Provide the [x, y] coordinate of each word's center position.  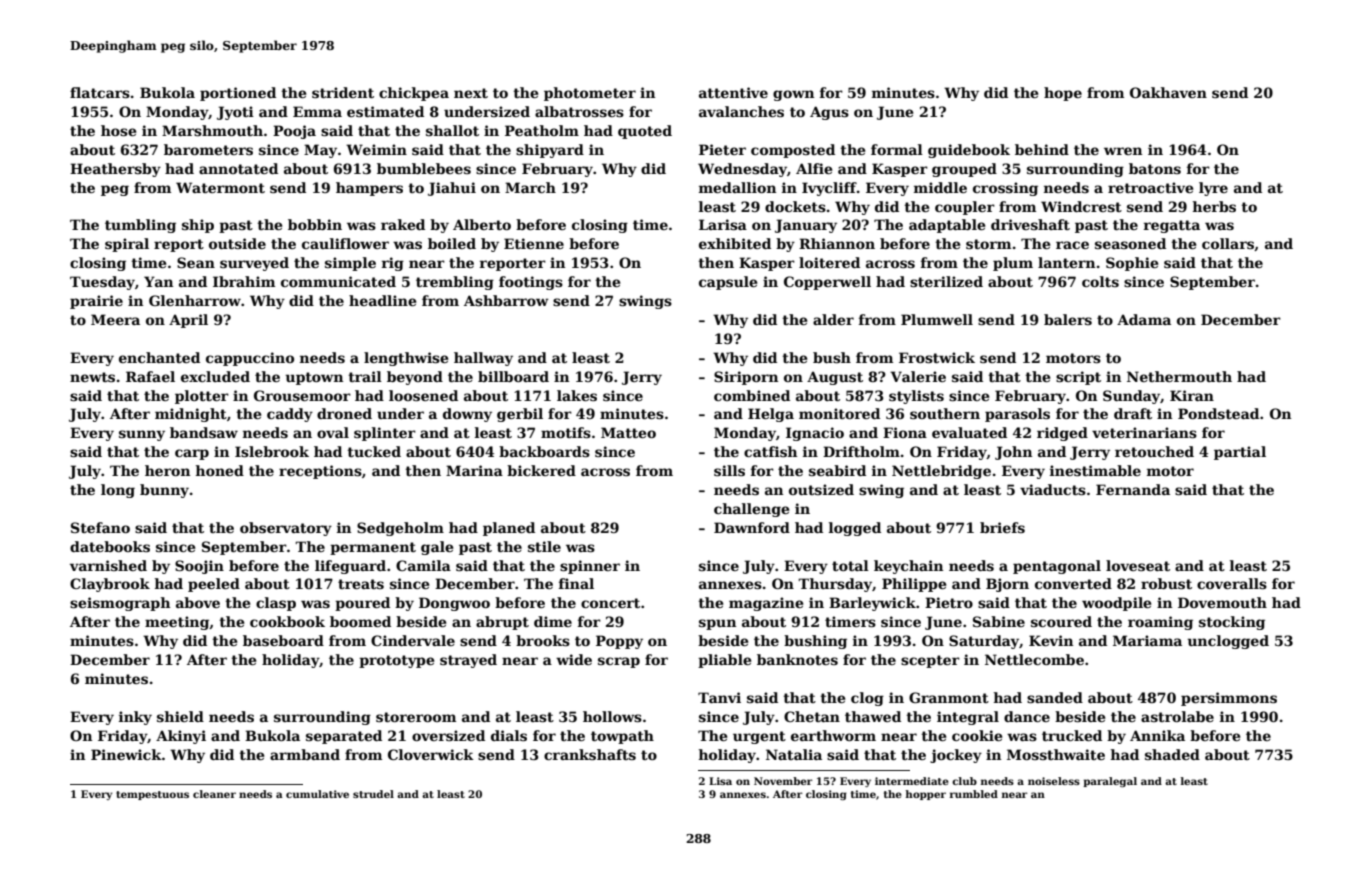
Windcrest [1081, 206]
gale [437, 548]
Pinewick [126, 754]
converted [1073, 583]
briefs [1002, 527]
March [530, 187]
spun [717, 624]
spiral [127, 245]
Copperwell [827, 283]
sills [729, 470]
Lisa [720, 781]
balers [1068, 319]
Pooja [294, 132]
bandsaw [204, 432]
